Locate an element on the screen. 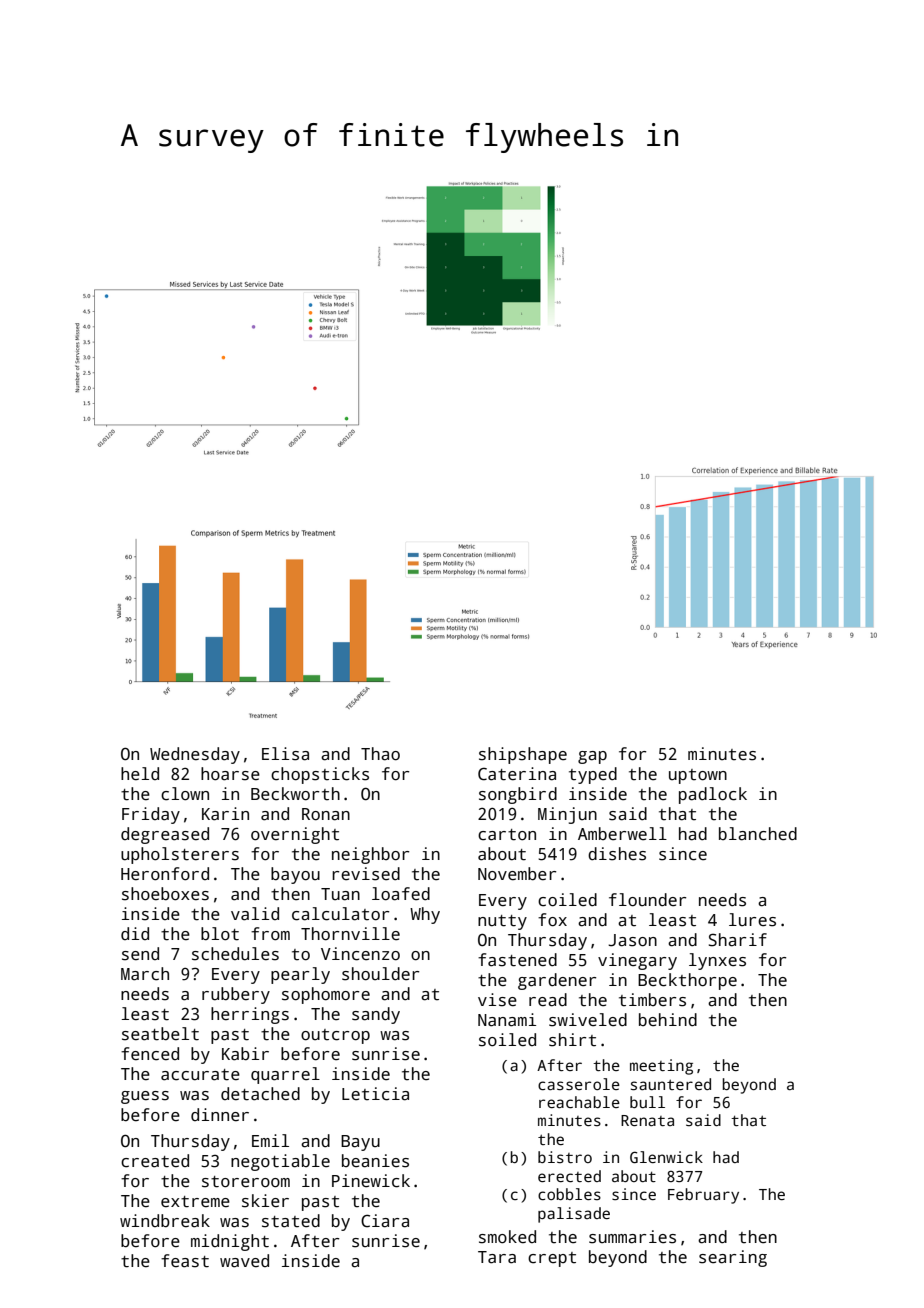 This screenshot has width=924, height=1308. casserole is located at coordinates (579, 1084).
